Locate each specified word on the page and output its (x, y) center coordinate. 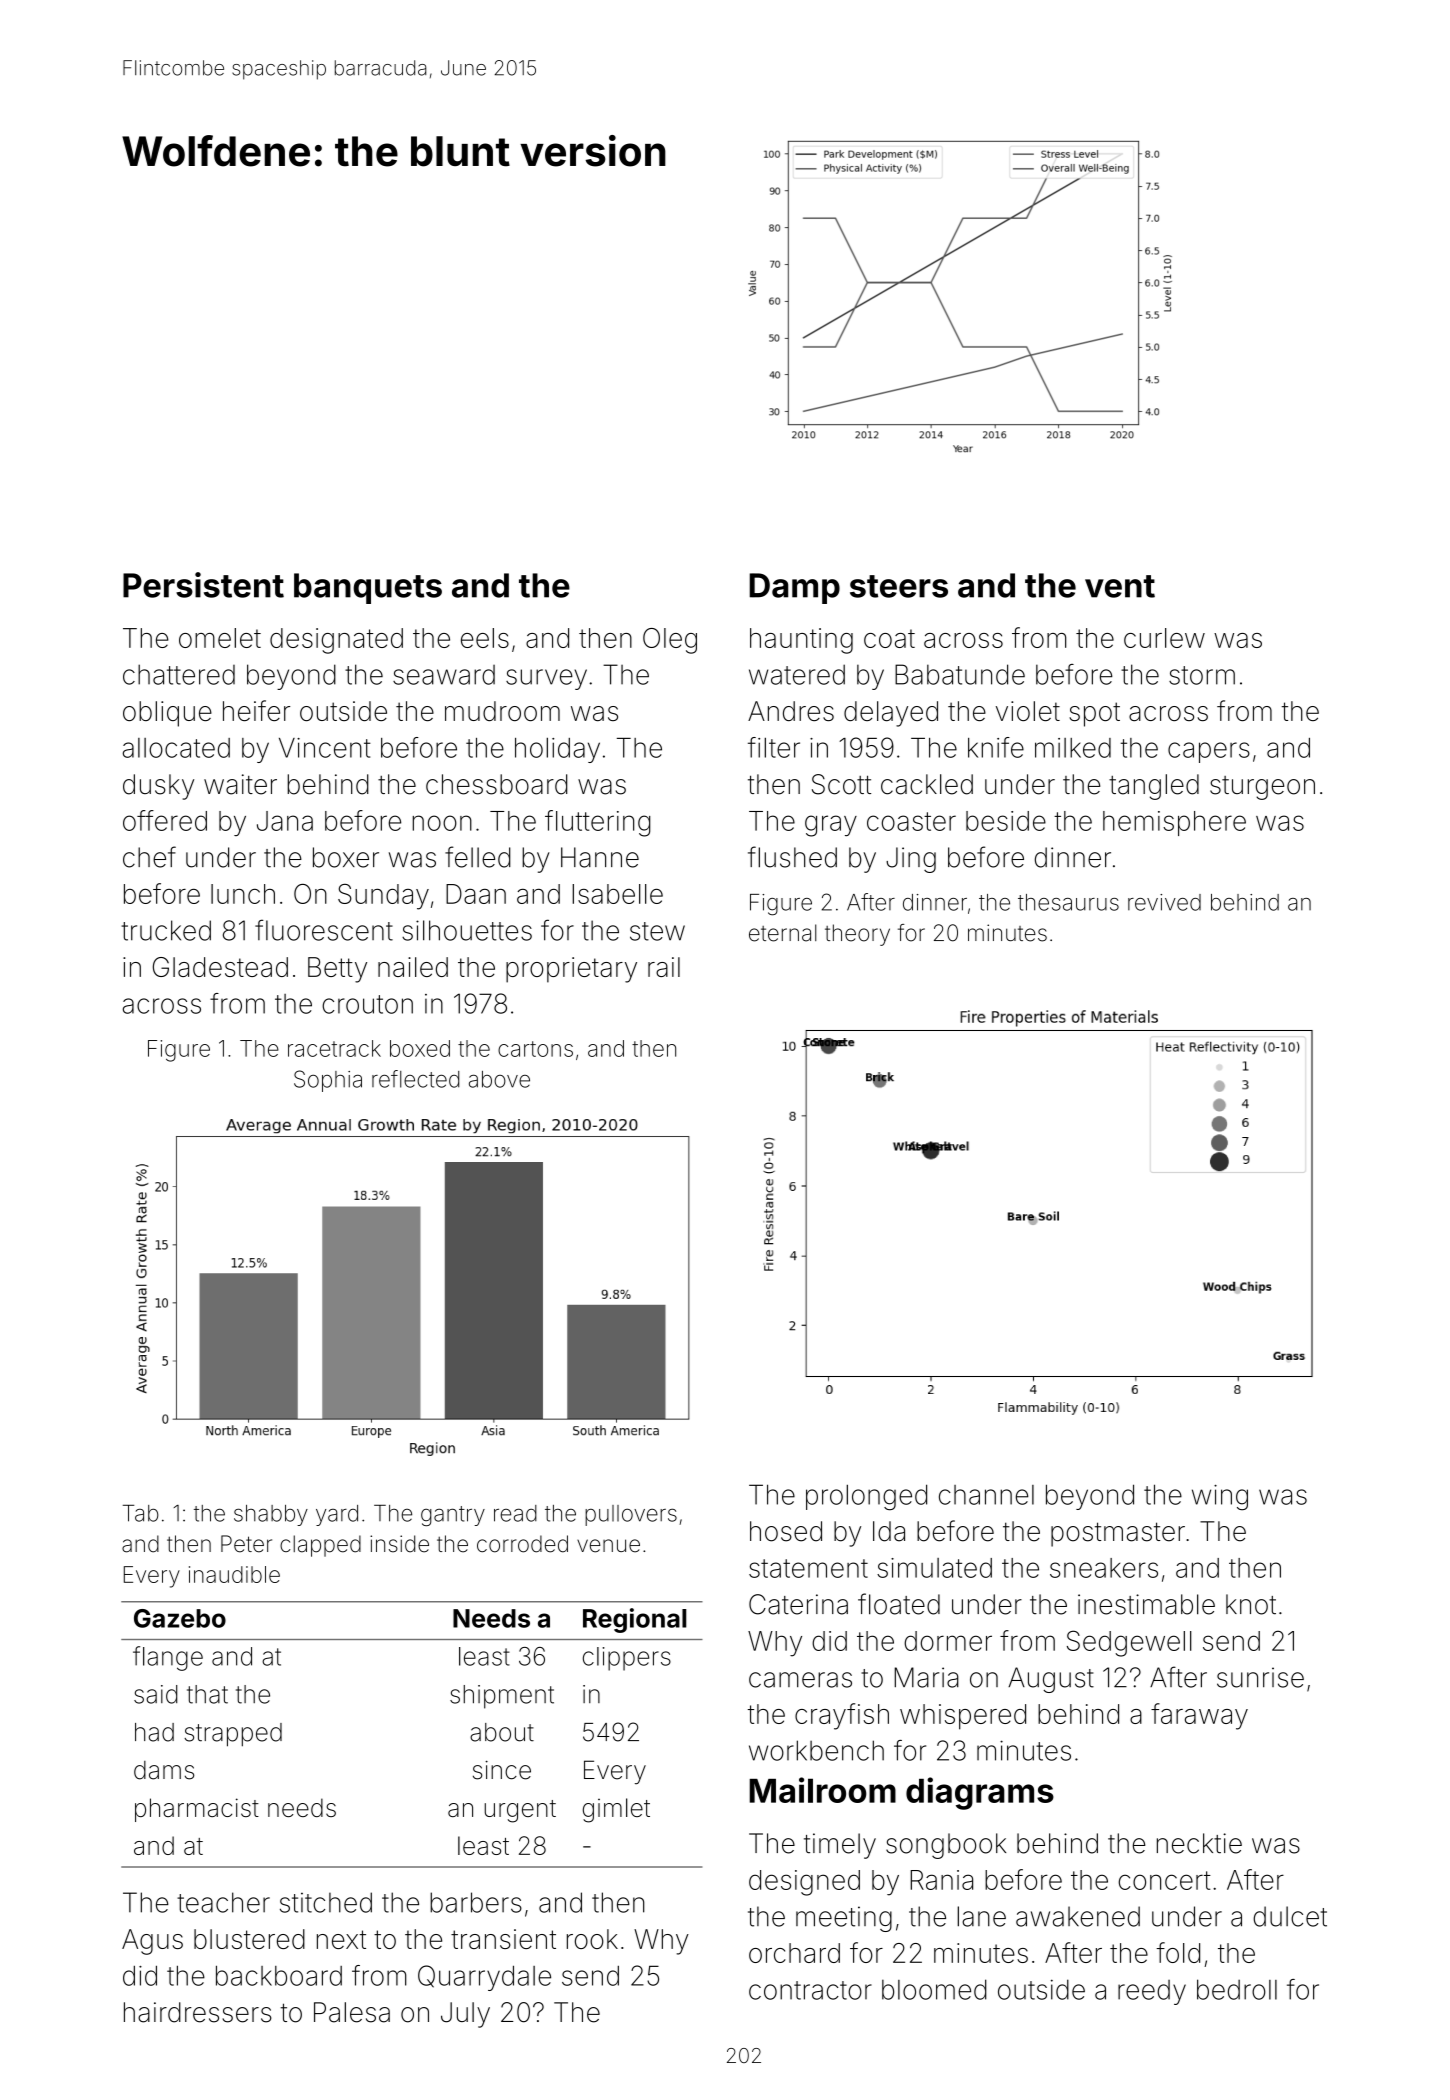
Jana (285, 821)
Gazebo (180, 1618)
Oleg (670, 641)
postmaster (1118, 1534)
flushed (792, 857)
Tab (141, 1513)
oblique (167, 714)
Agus (152, 1942)
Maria (927, 1677)
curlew (1164, 638)
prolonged (866, 1497)
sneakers (1104, 1568)
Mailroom (822, 1790)
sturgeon (1262, 788)
